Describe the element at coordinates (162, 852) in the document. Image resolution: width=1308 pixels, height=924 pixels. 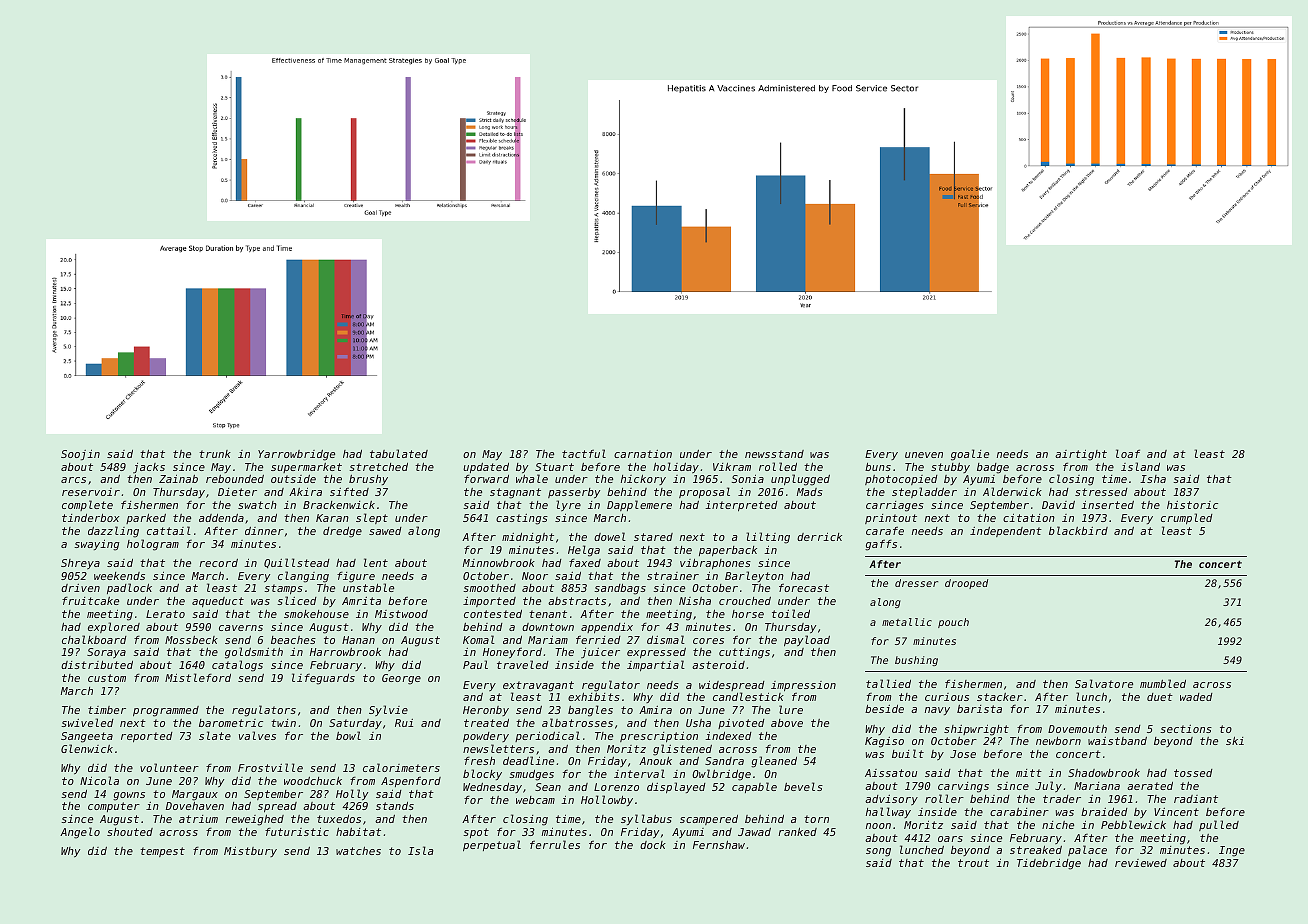
I see `tempest` at that location.
